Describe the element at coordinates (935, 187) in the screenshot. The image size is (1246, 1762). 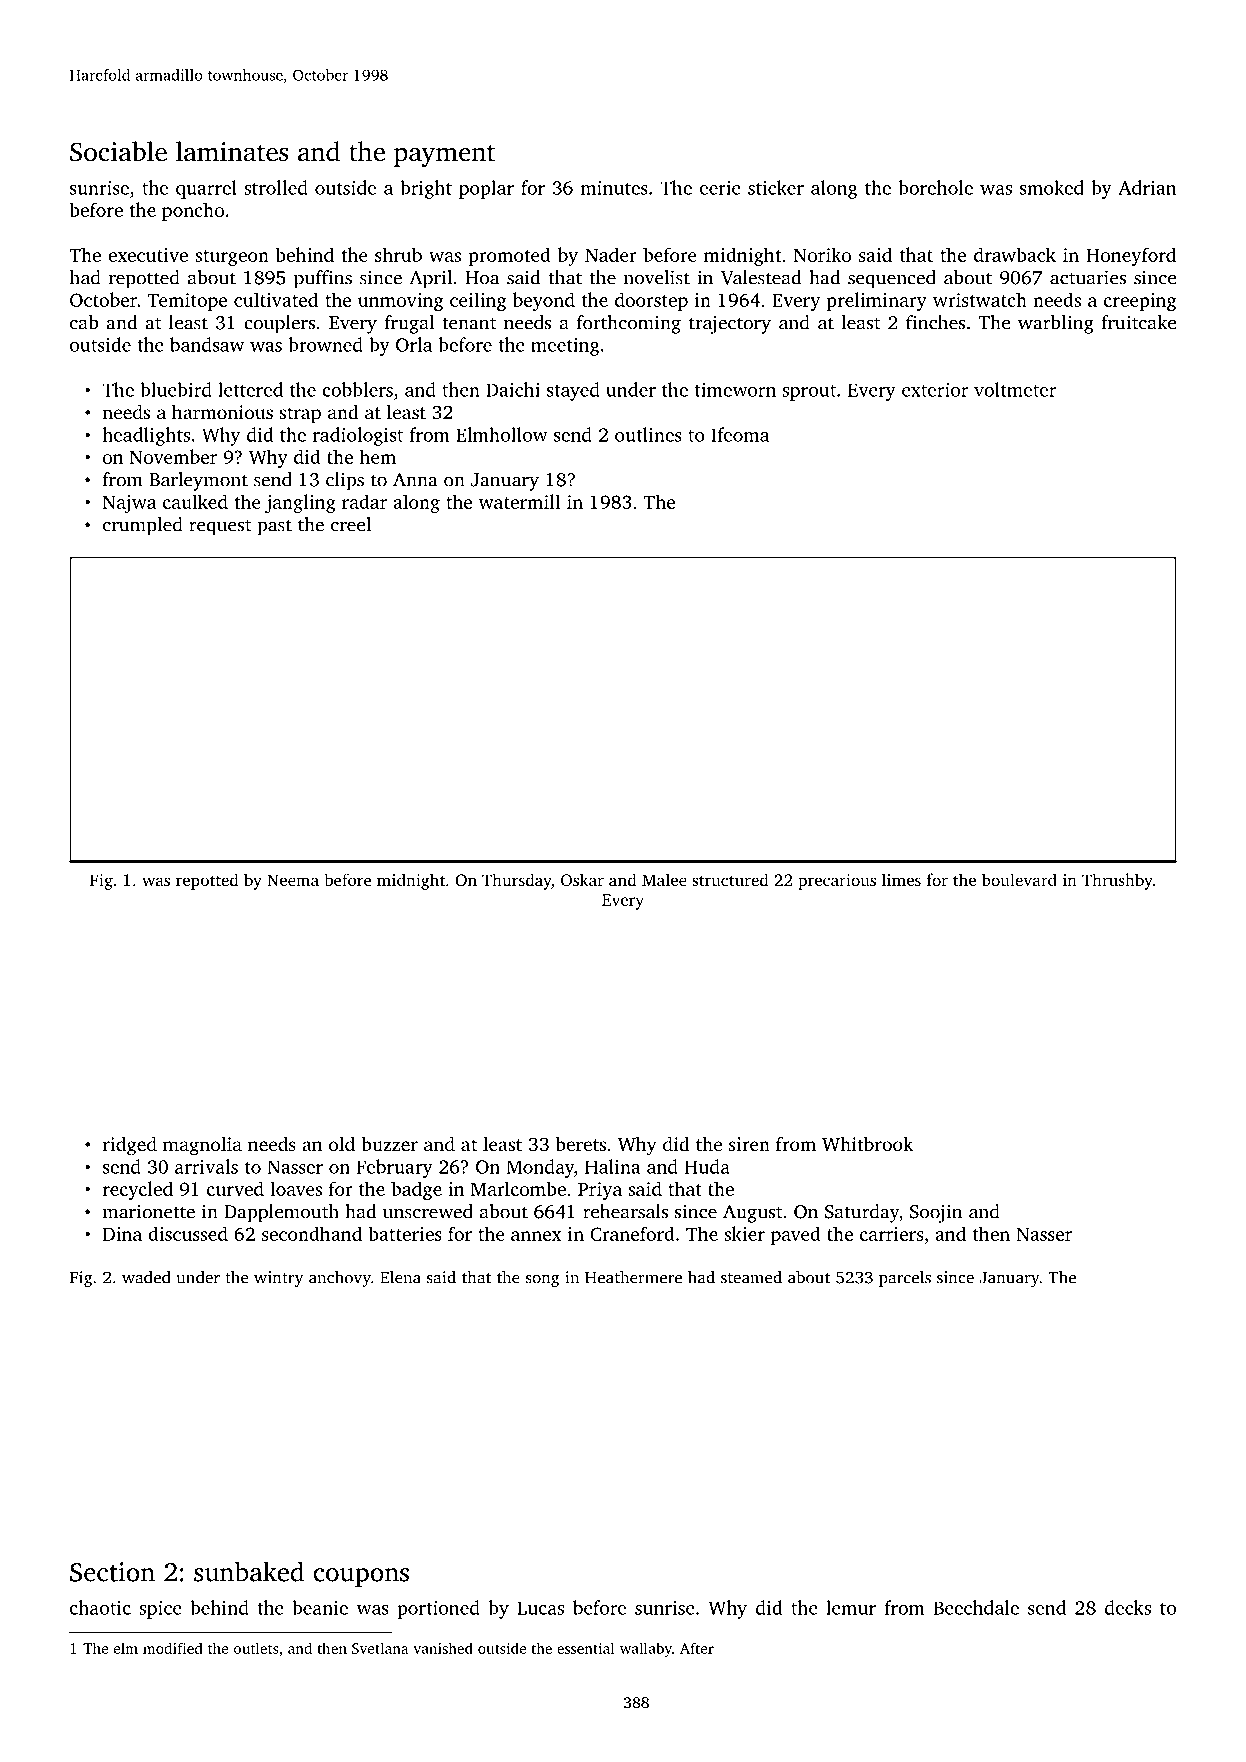
I see `borehole` at that location.
